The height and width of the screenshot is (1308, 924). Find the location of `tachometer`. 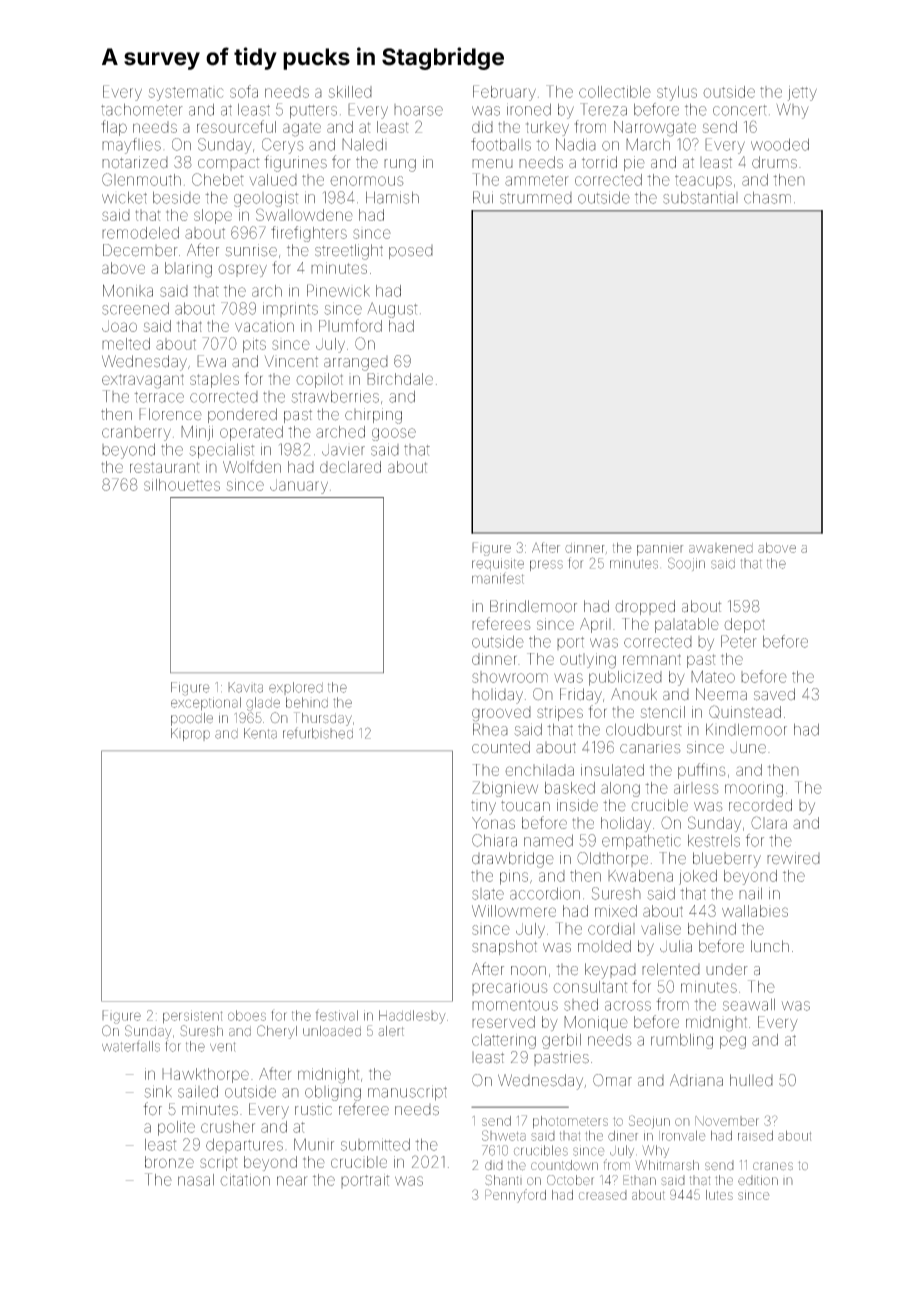

tachometer is located at coordinates (142, 109).
